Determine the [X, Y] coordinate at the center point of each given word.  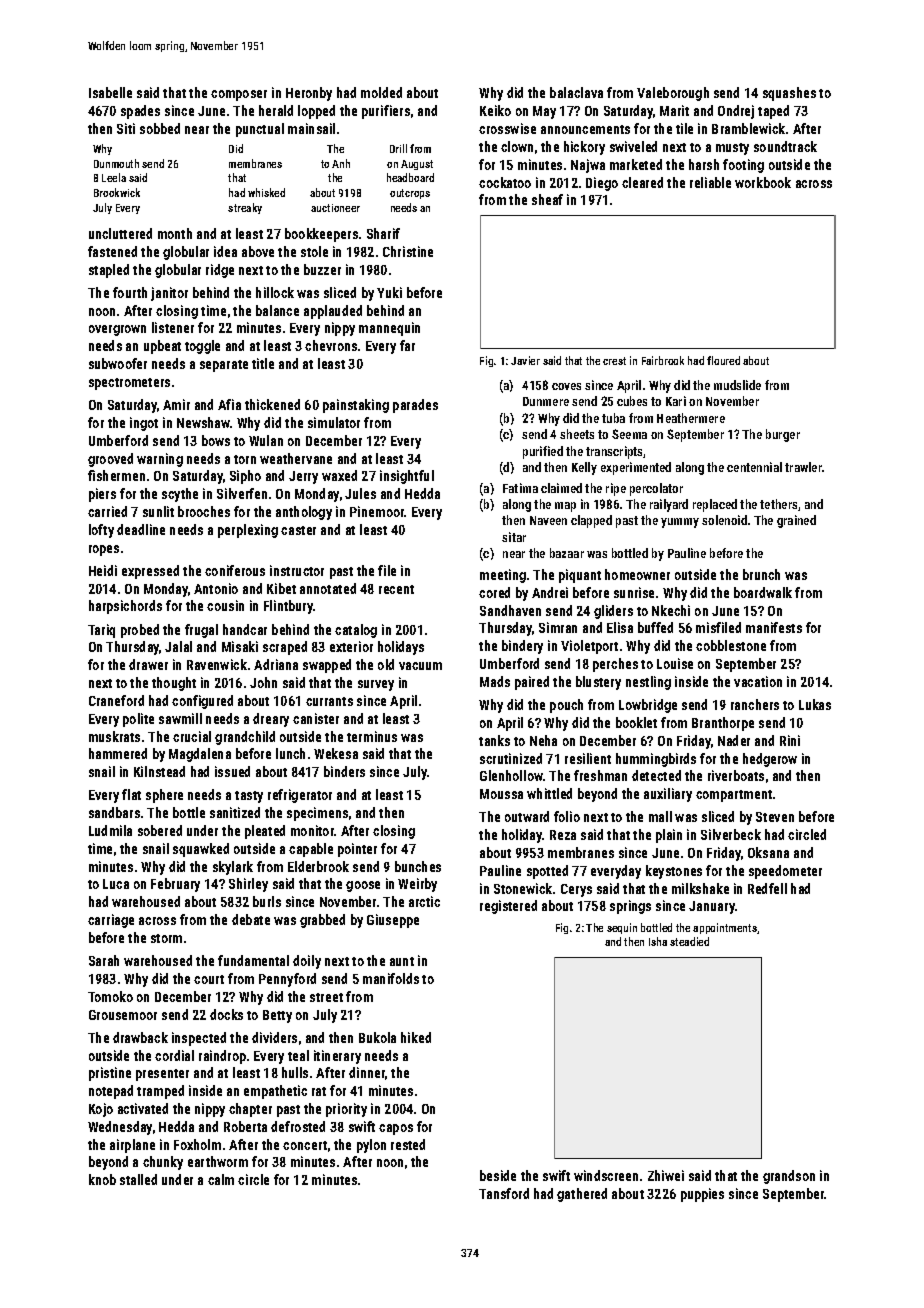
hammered [118, 753]
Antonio [216, 588]
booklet [636, 722]
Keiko [495, 110]
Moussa [501, 794]
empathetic [275, 1092]
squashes [789, 94]
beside [498, 1175]
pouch [566, 706]
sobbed [160, 128]
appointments [725, 928]
